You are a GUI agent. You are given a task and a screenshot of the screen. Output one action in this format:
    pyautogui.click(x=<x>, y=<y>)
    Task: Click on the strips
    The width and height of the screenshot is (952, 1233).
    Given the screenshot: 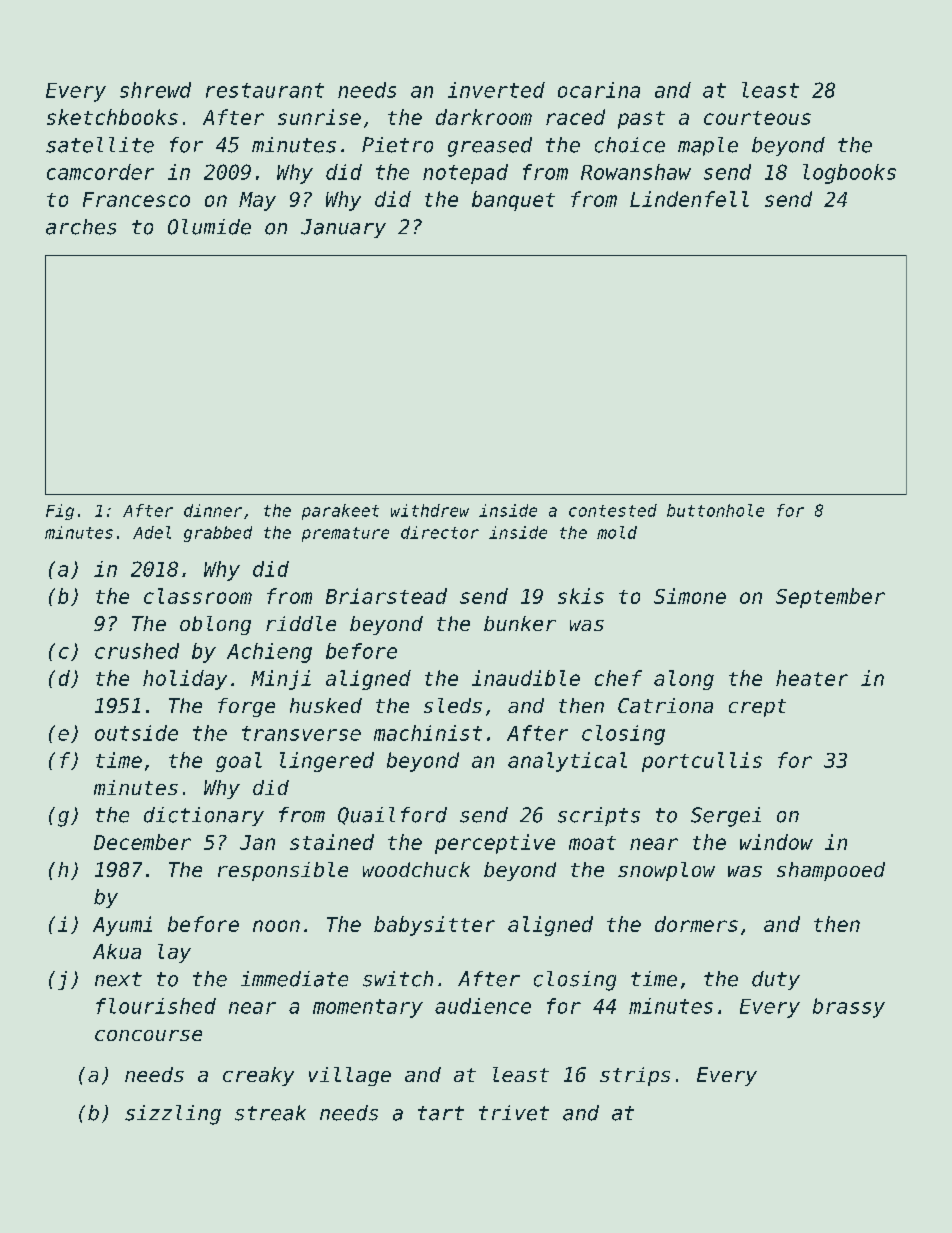 What is the action you would take?
    pyautogui.click(x=635, y=1076)
